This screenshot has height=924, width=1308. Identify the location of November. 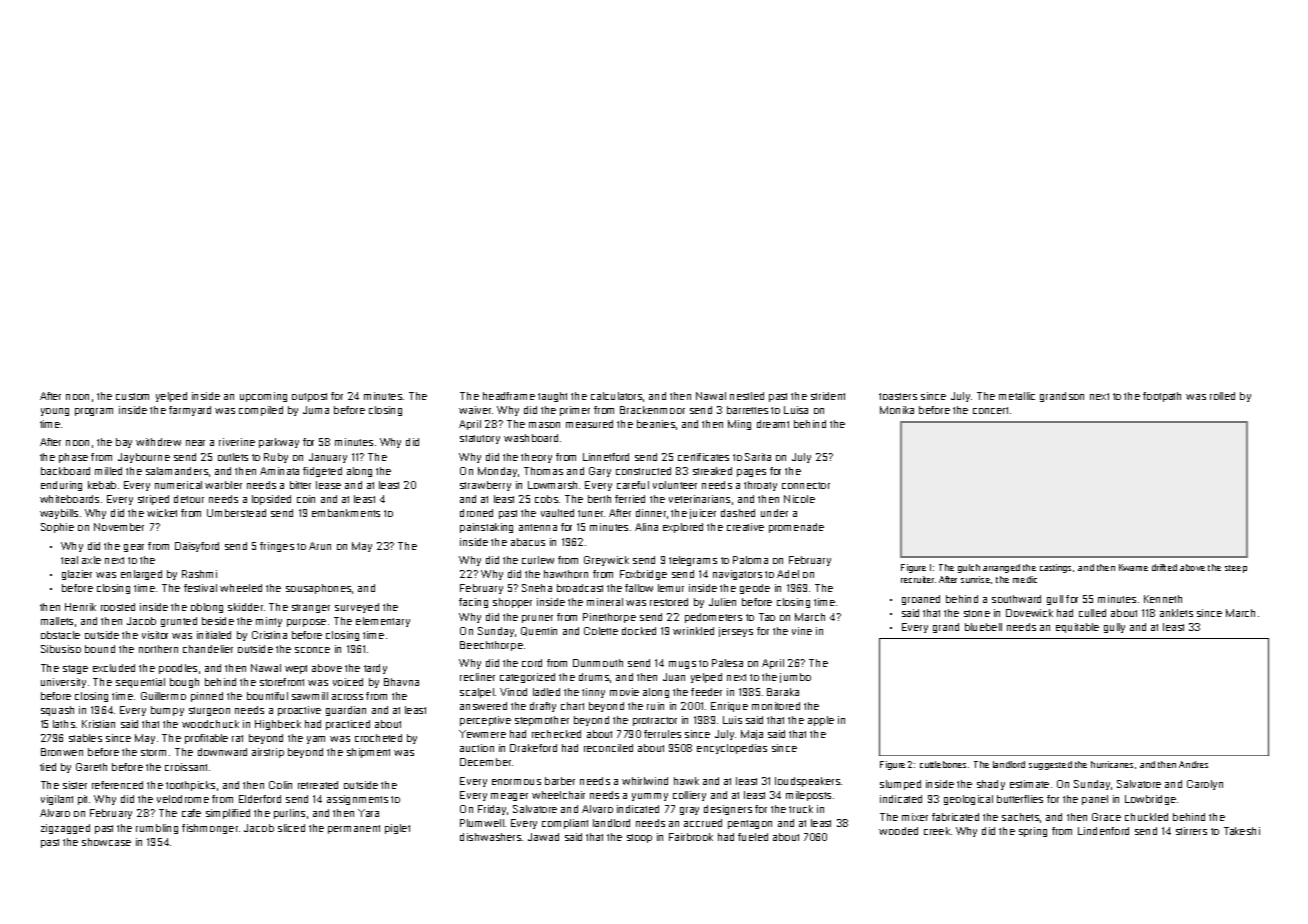
(119, 527).
